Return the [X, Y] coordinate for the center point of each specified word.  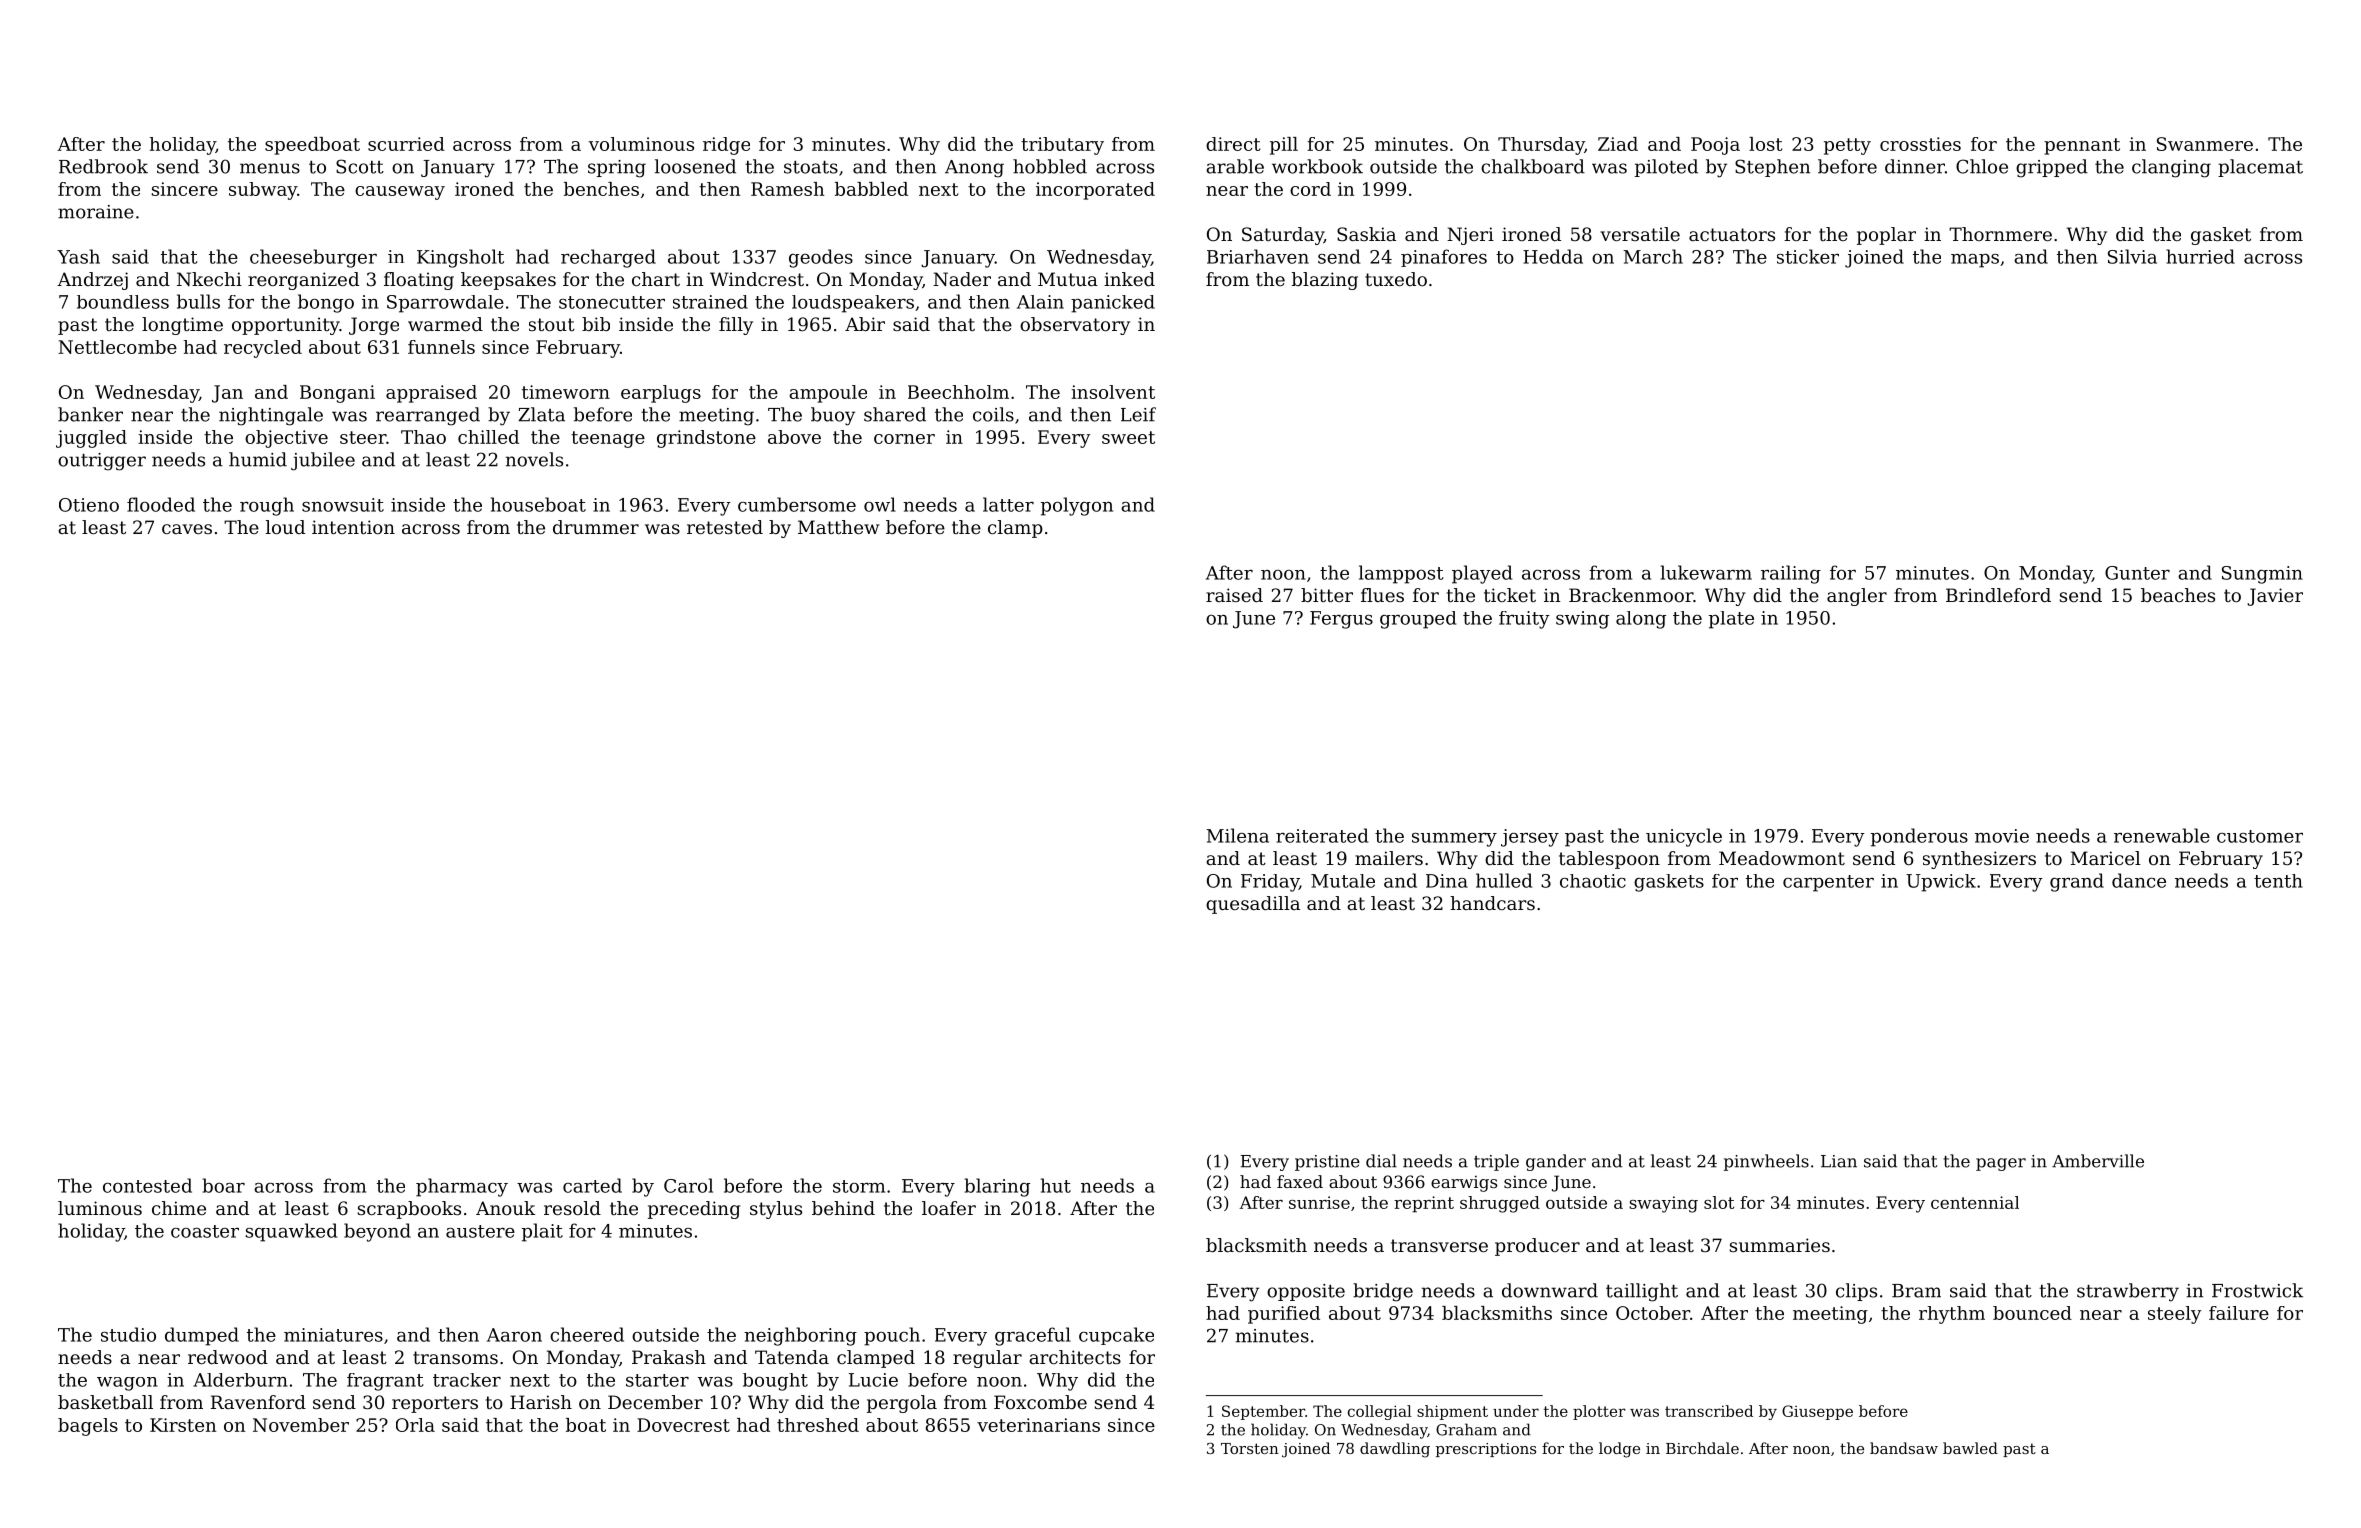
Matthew [838, 527]
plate [1731, 620]
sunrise [1319, 1202]
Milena [1237, 835]
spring [617, 169]
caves [187, 529]
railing [1791, 574]
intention [353, 527]
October [1653, 1313]
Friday [1270, 883]
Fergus [1341, 620]
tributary [1062, 146]
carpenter [1828, 883]
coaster [205, 1231]
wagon [127, 1384]
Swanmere [2205, 144]
